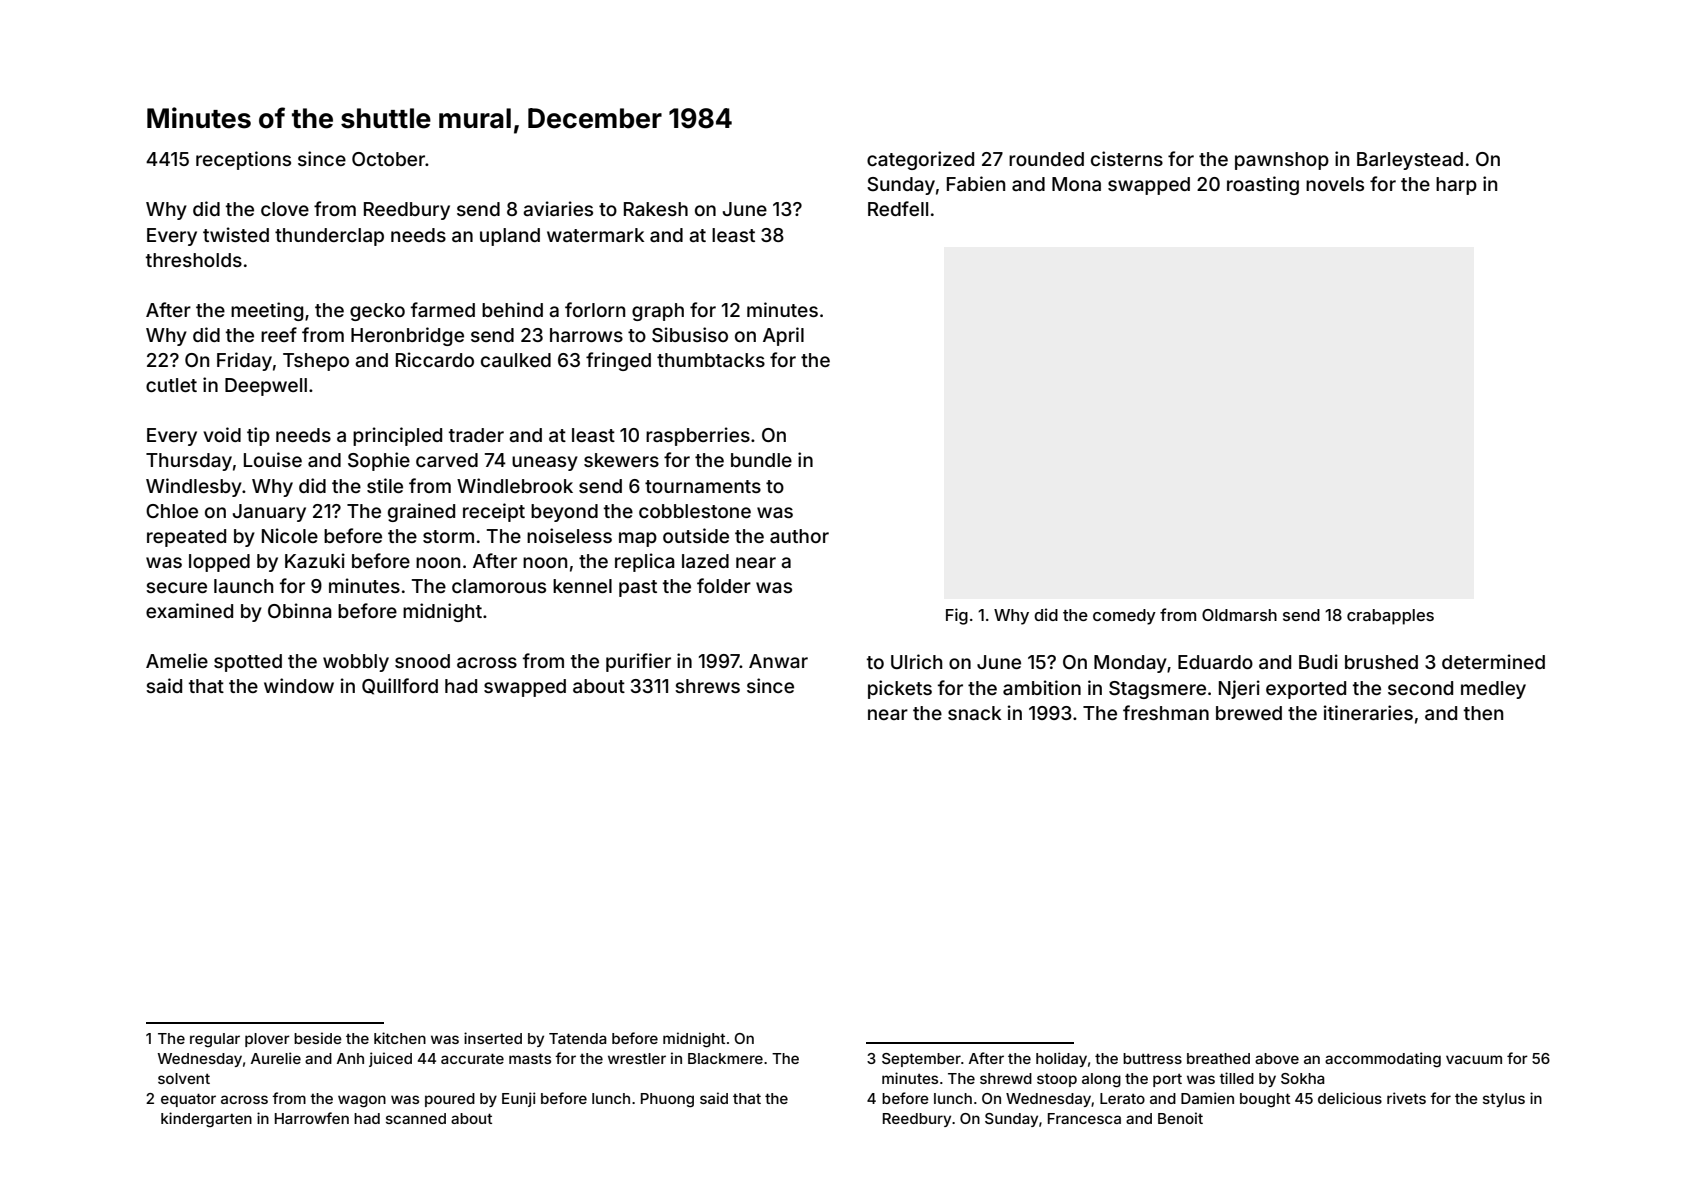  I want to click on Harrowfen, so click(312, 1118).
